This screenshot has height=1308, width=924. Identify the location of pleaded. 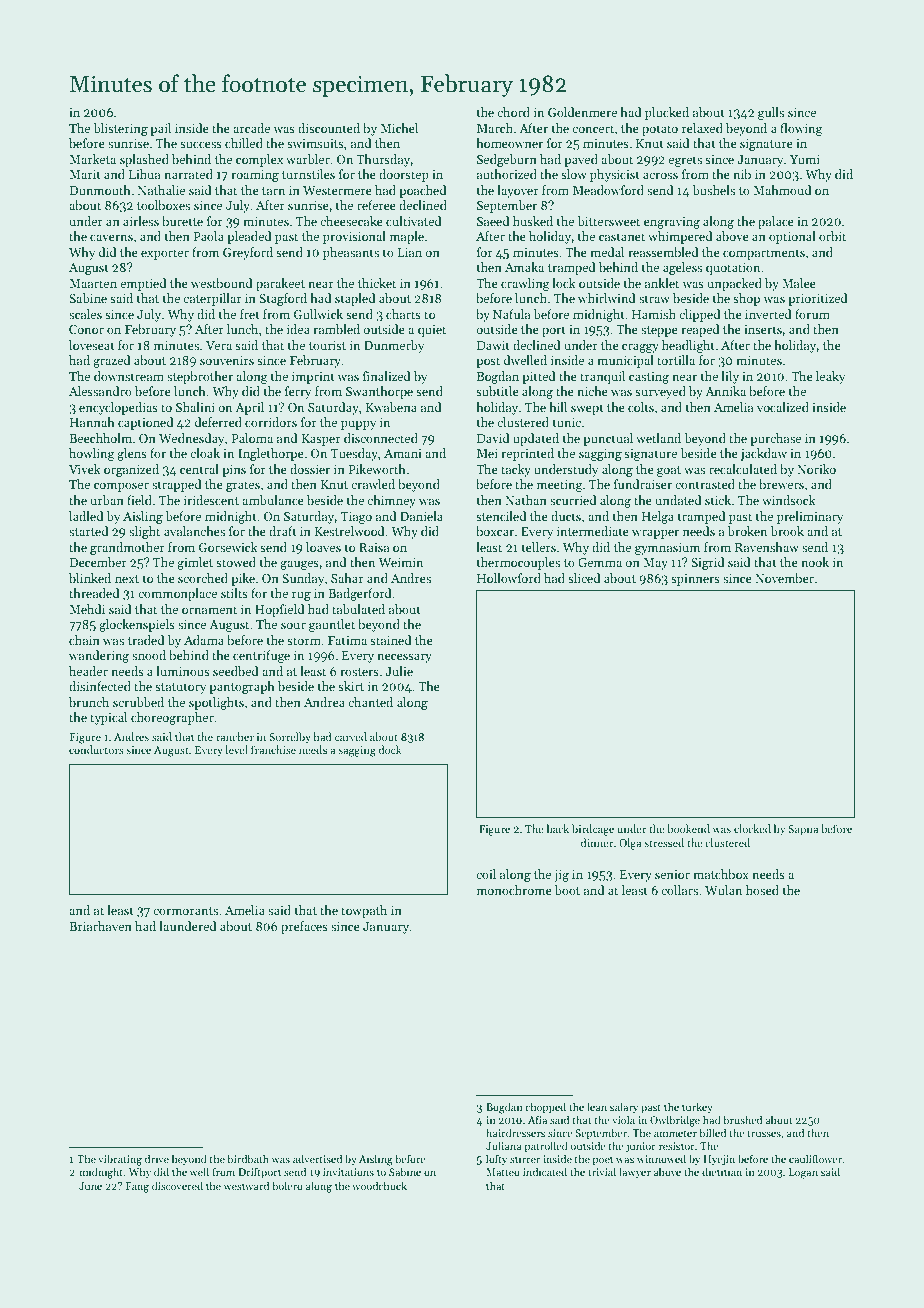
(249, 237).
